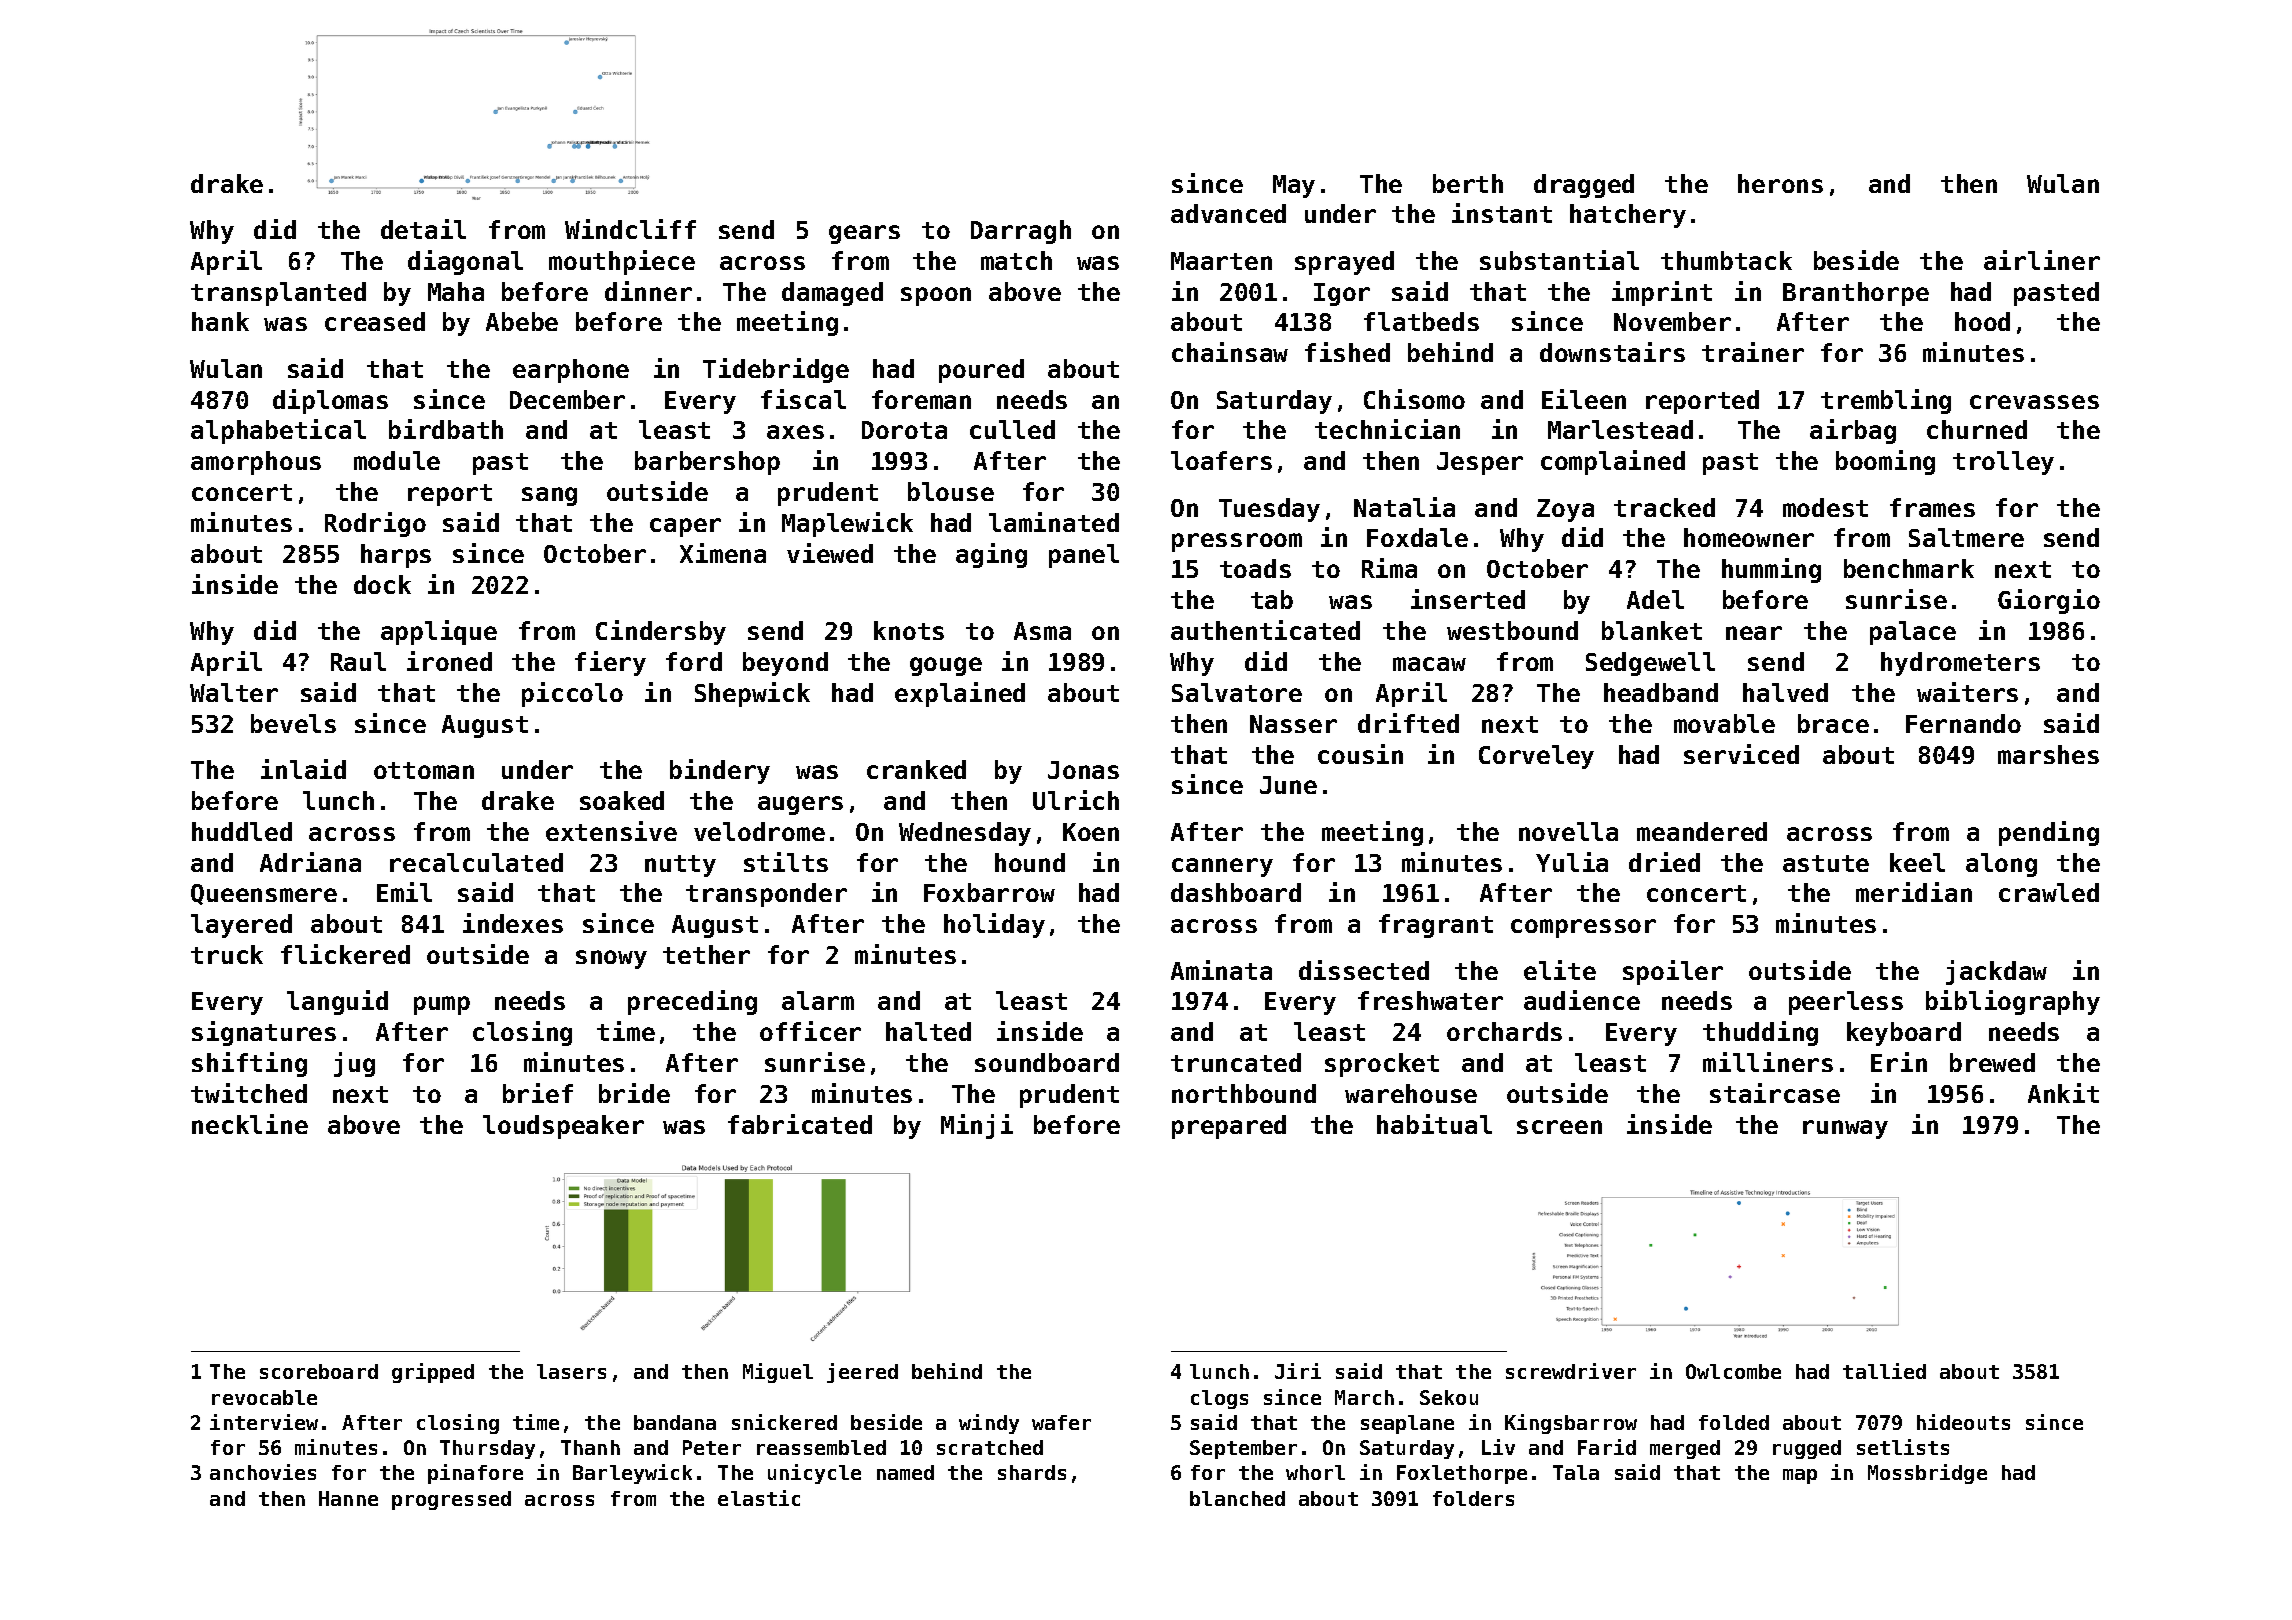  What do you see at coordinates (278, 294) in the page?
I see `transplanted` at bounding box center [278, 294].
